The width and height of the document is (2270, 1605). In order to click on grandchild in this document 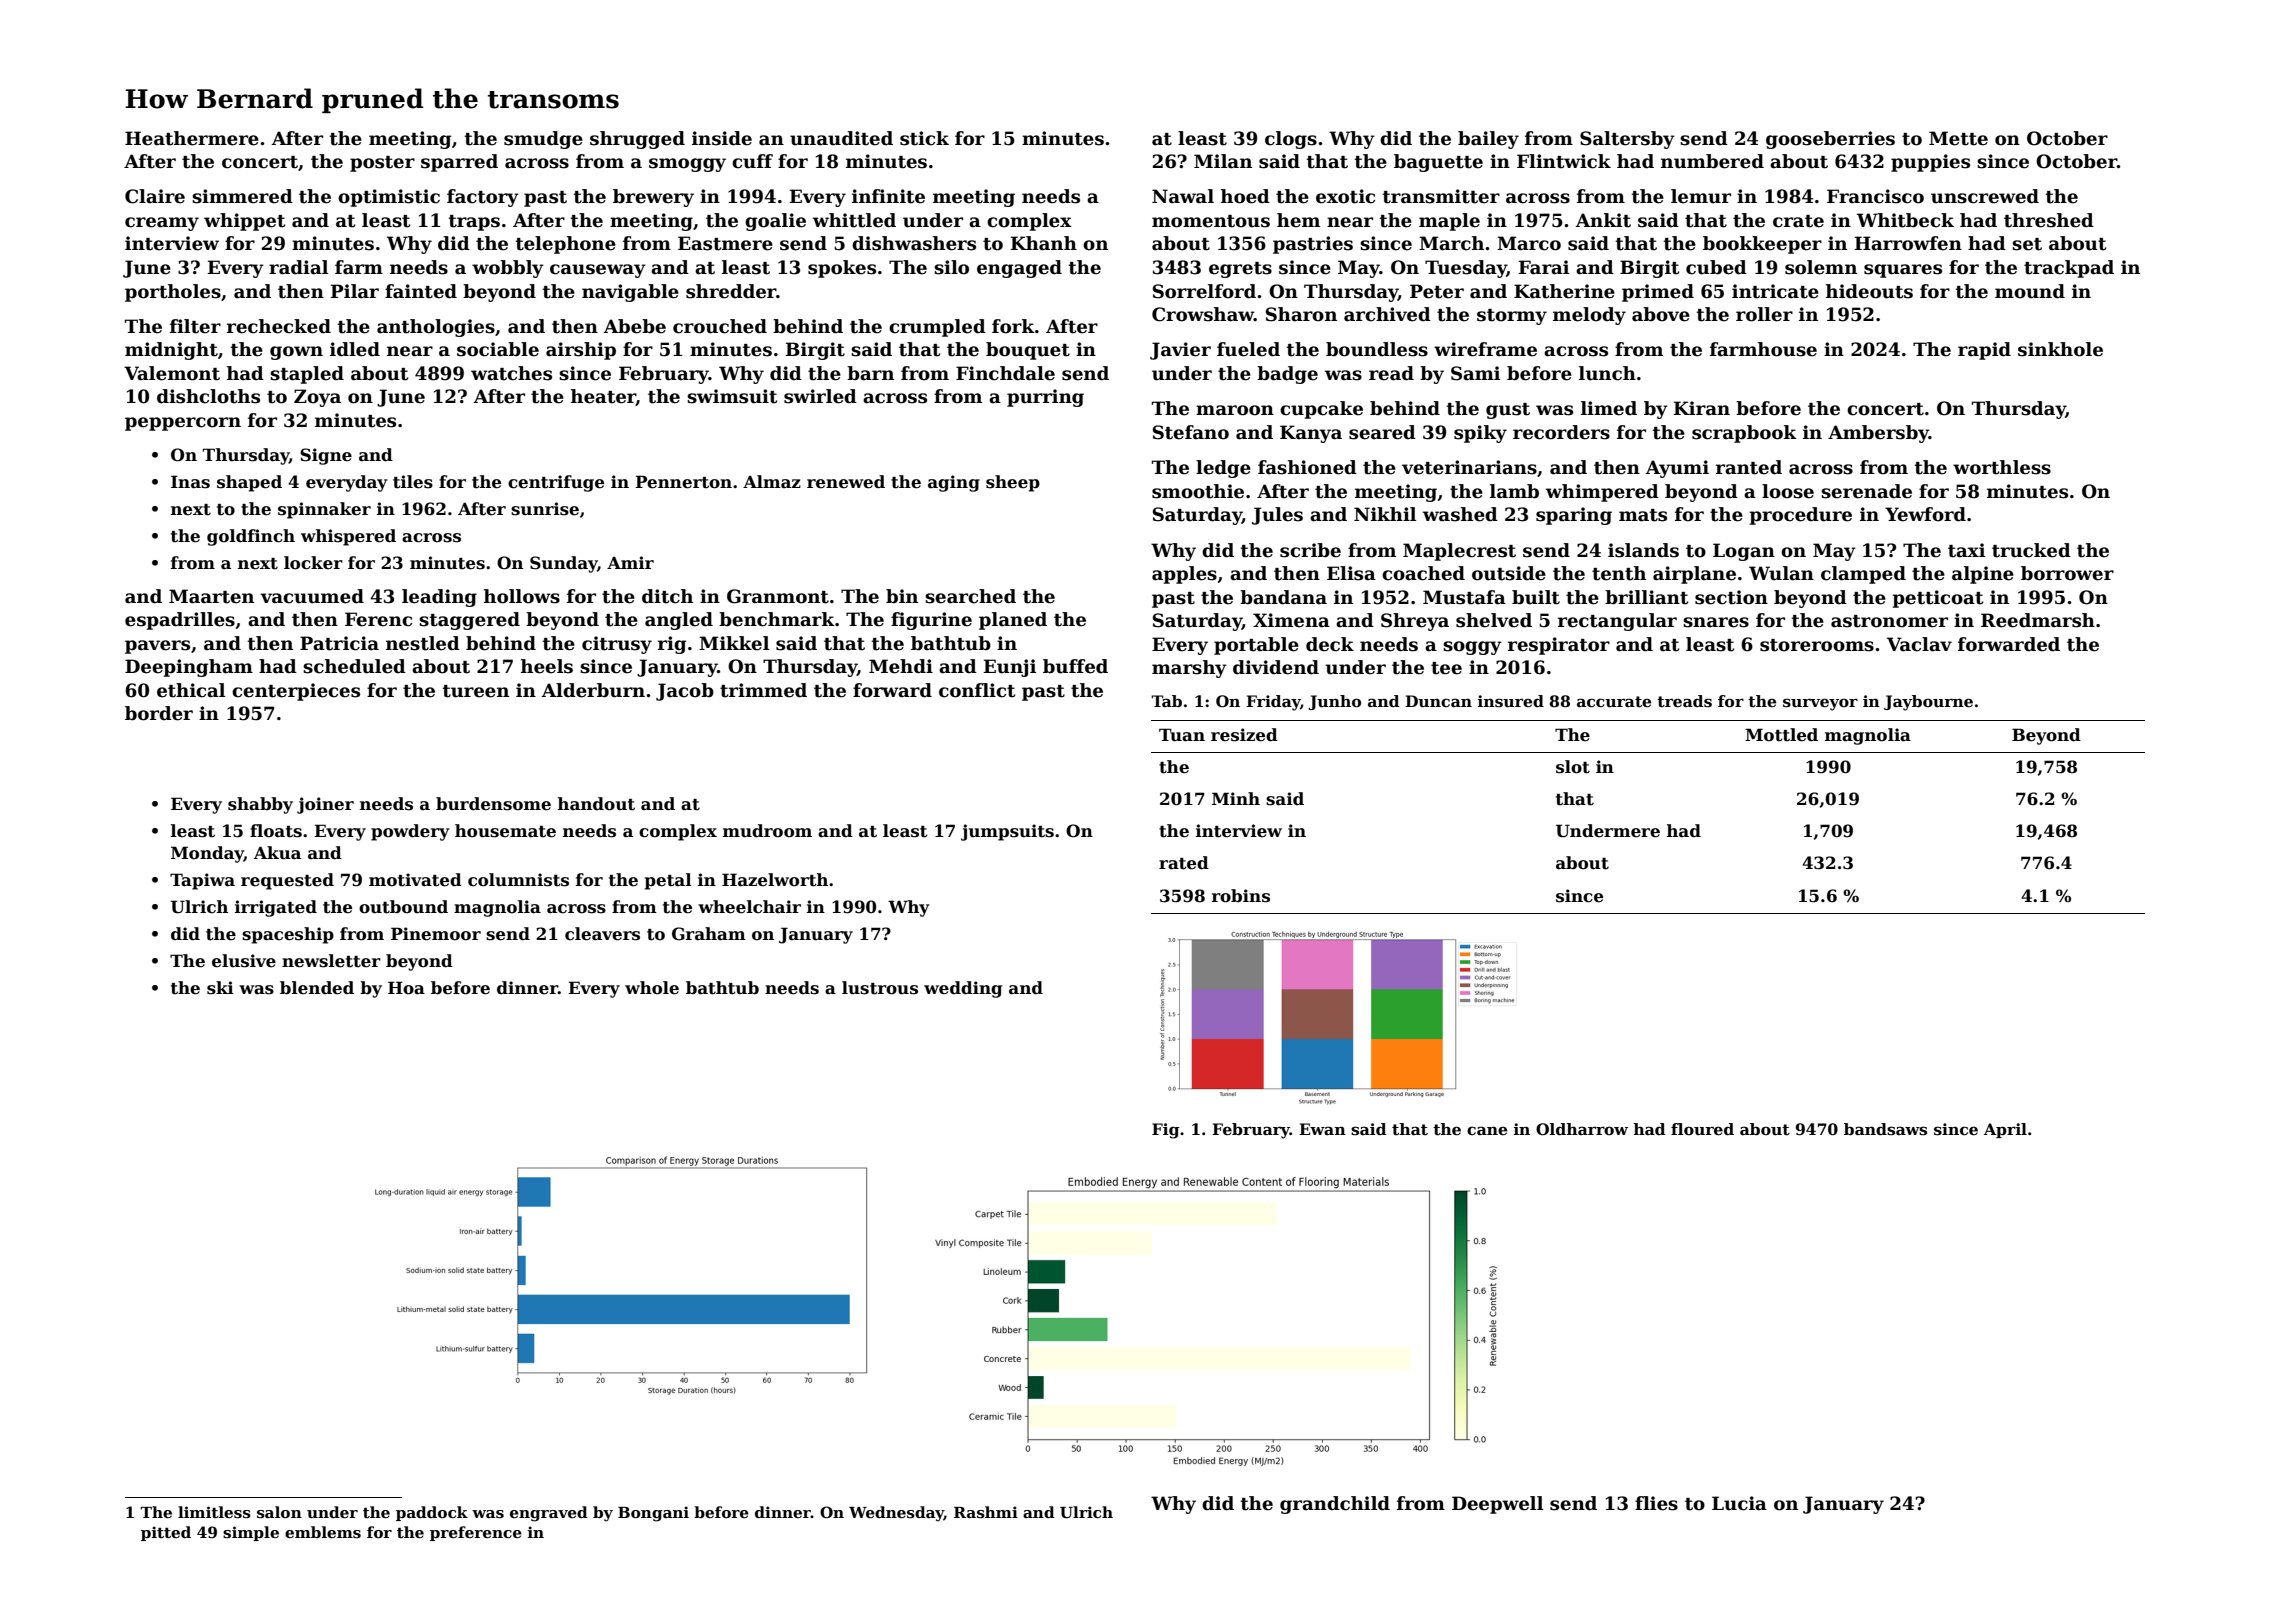, I will do `click(1335, 1505)`.
